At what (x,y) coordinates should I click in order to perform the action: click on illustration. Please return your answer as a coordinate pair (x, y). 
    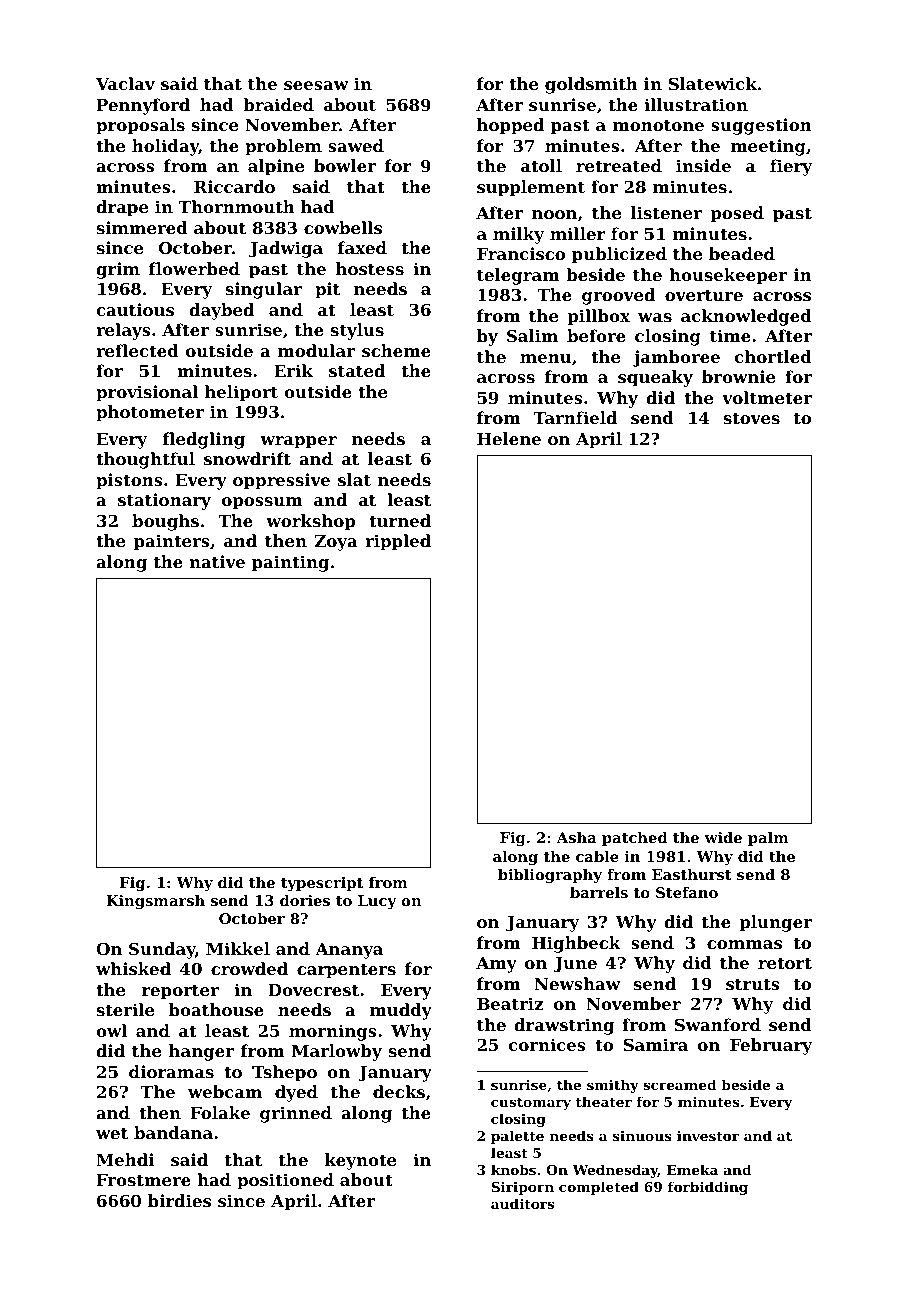
    Looking at the image, I should click on (696, 104).
